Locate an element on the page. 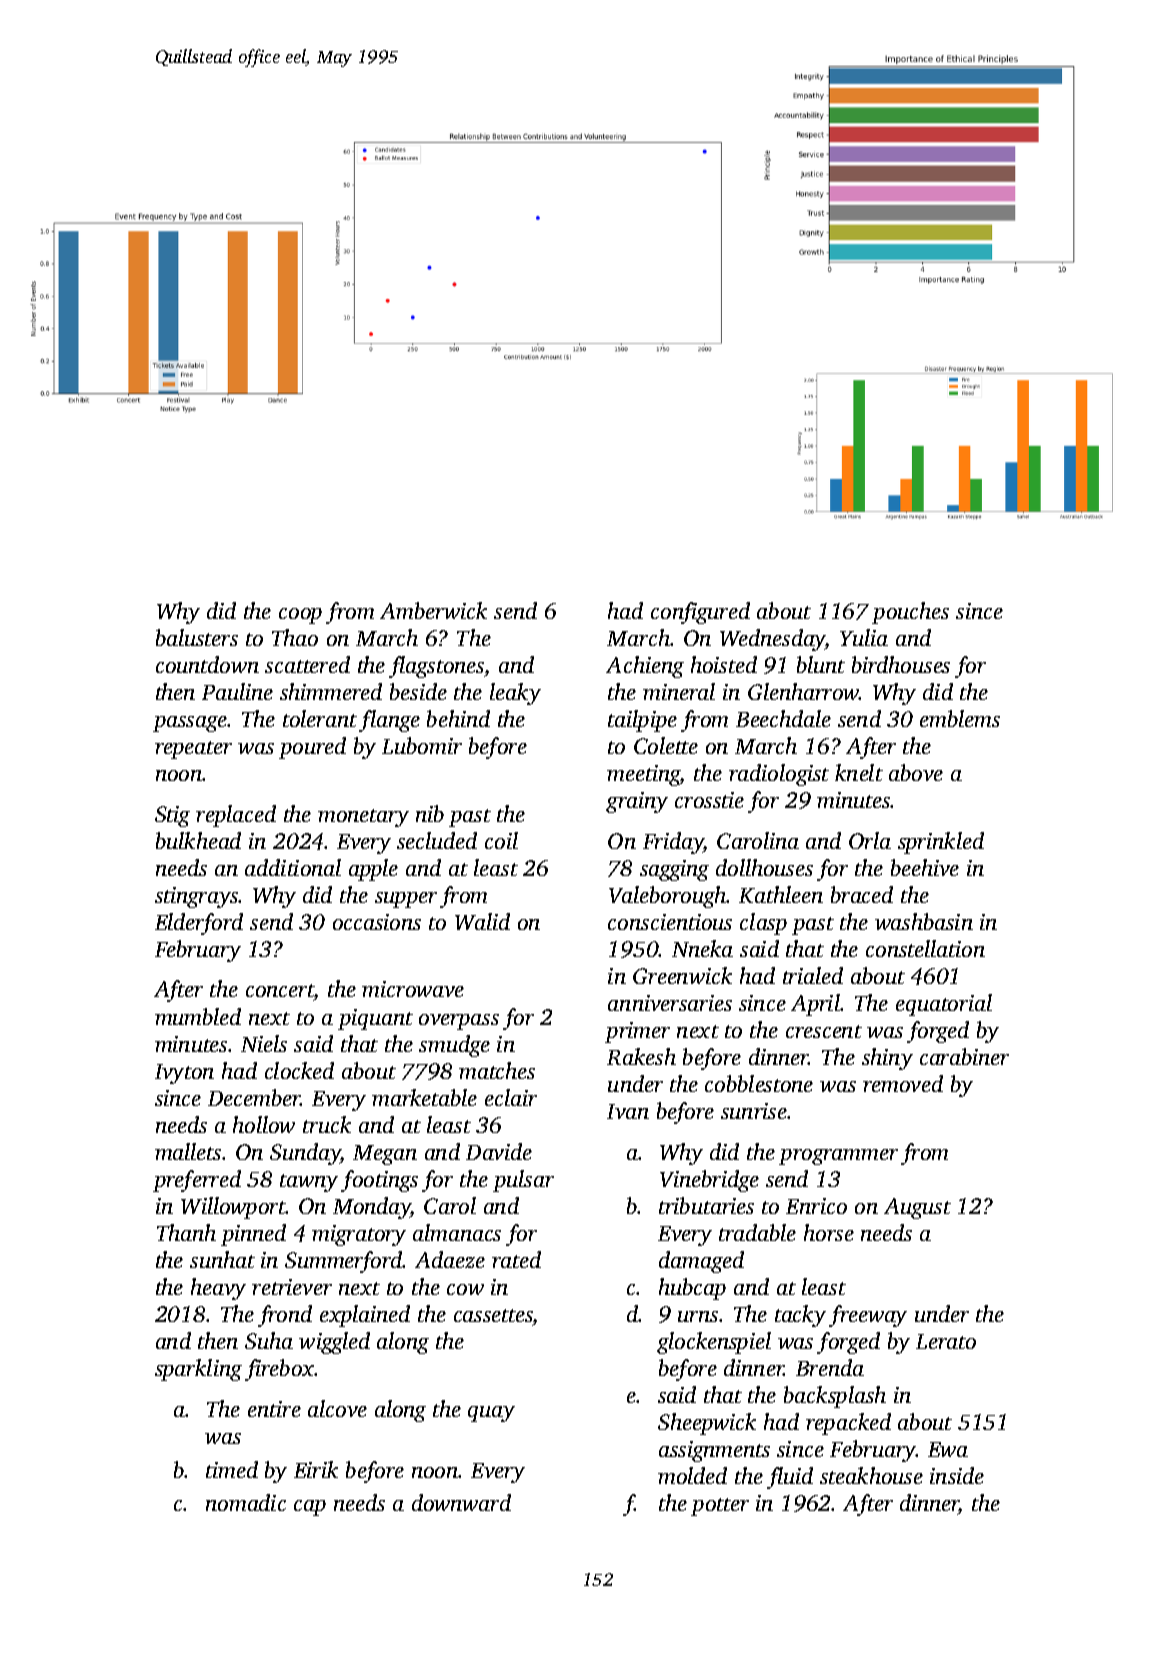  occasions is located at coordinates (377, 922).
